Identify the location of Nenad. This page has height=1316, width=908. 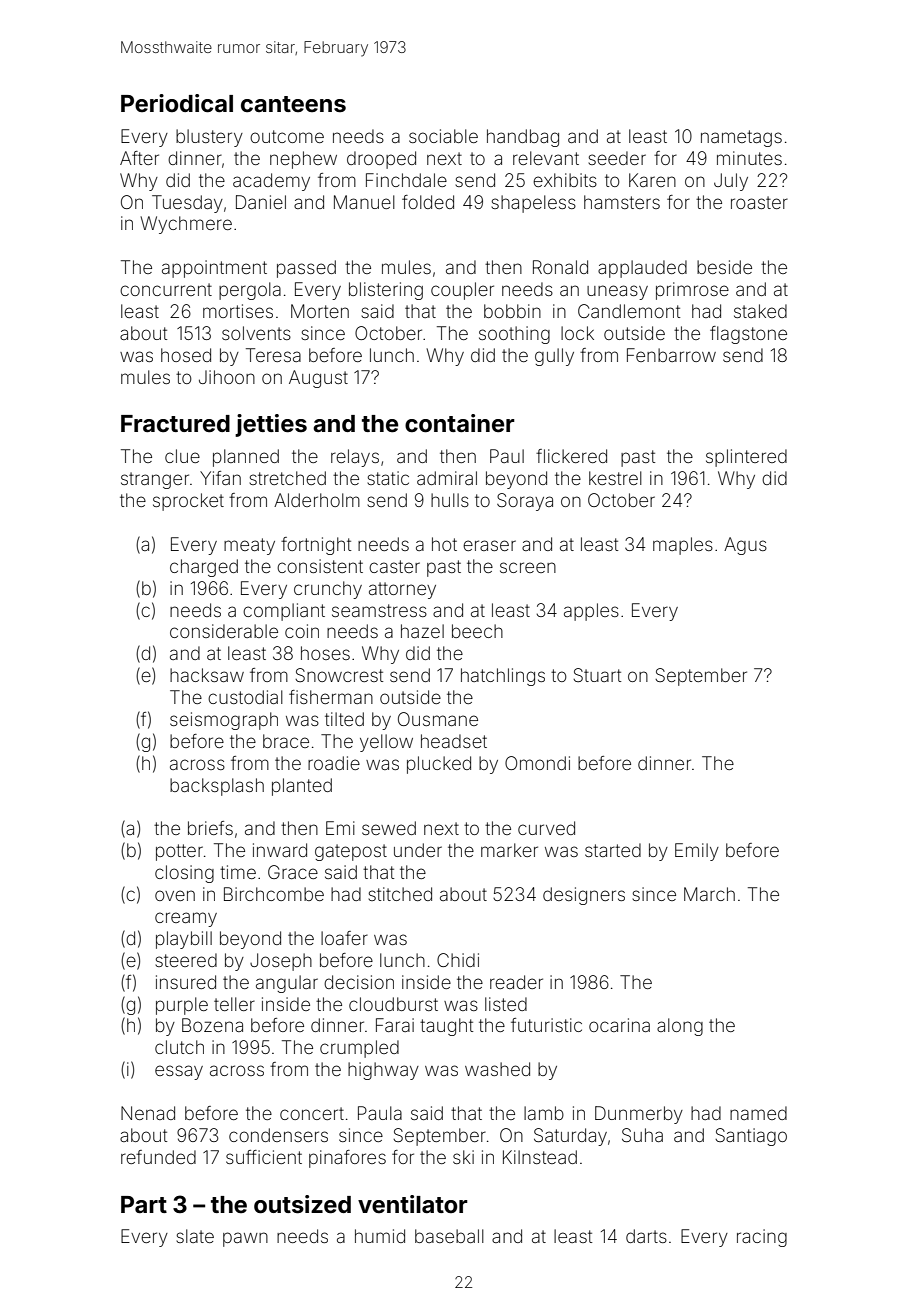
(148, 1113).
